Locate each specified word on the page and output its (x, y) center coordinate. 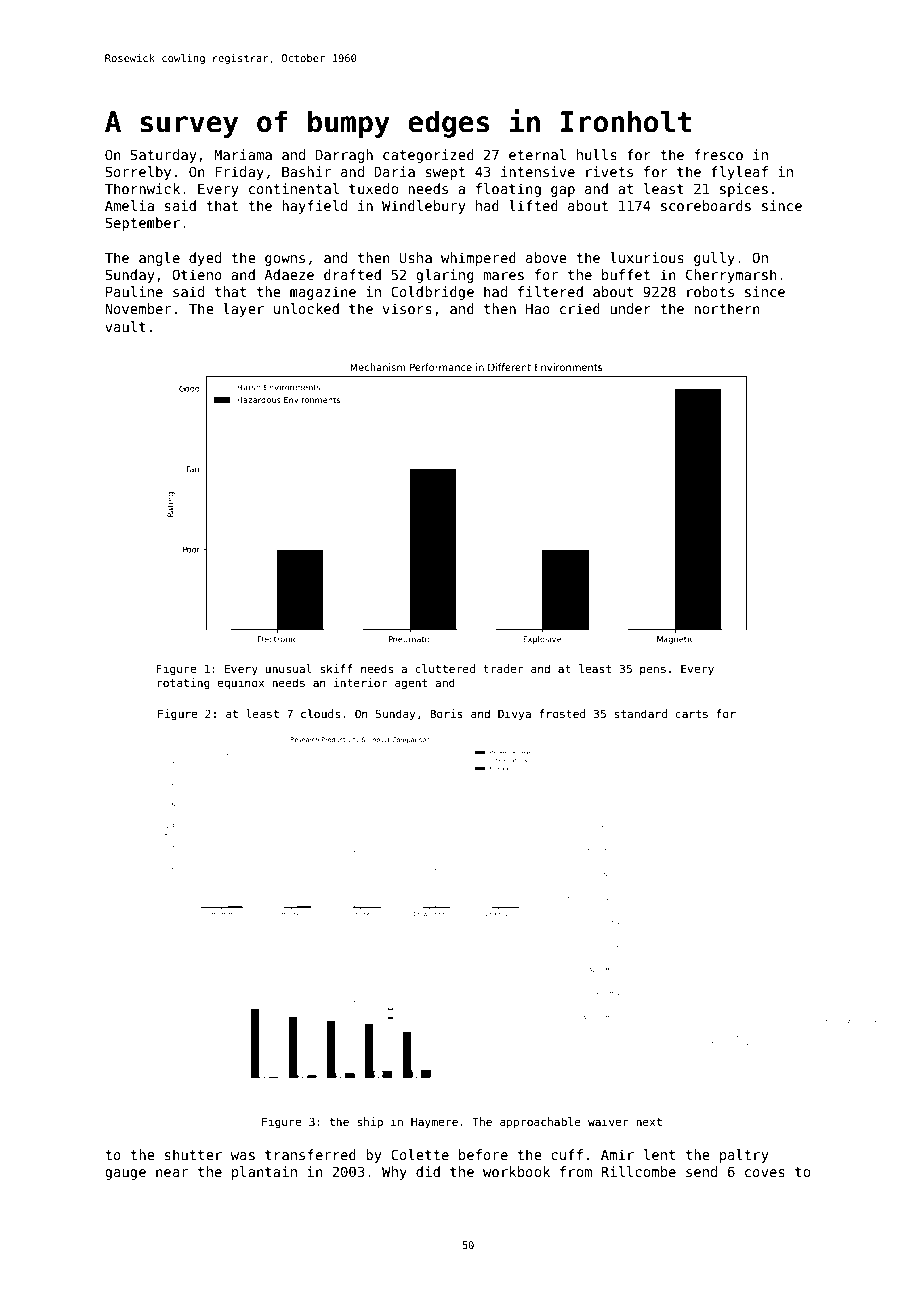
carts (691, 714)
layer (243, 310)
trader (503, 668)
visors (407, 308)
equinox (240, 683)
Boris (446, 713)
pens (653, 670)
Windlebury (424, 207)
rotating (183, 684)
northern (727, 308)
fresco (718, 154)
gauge (125, 1174)
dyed (205, 259)
